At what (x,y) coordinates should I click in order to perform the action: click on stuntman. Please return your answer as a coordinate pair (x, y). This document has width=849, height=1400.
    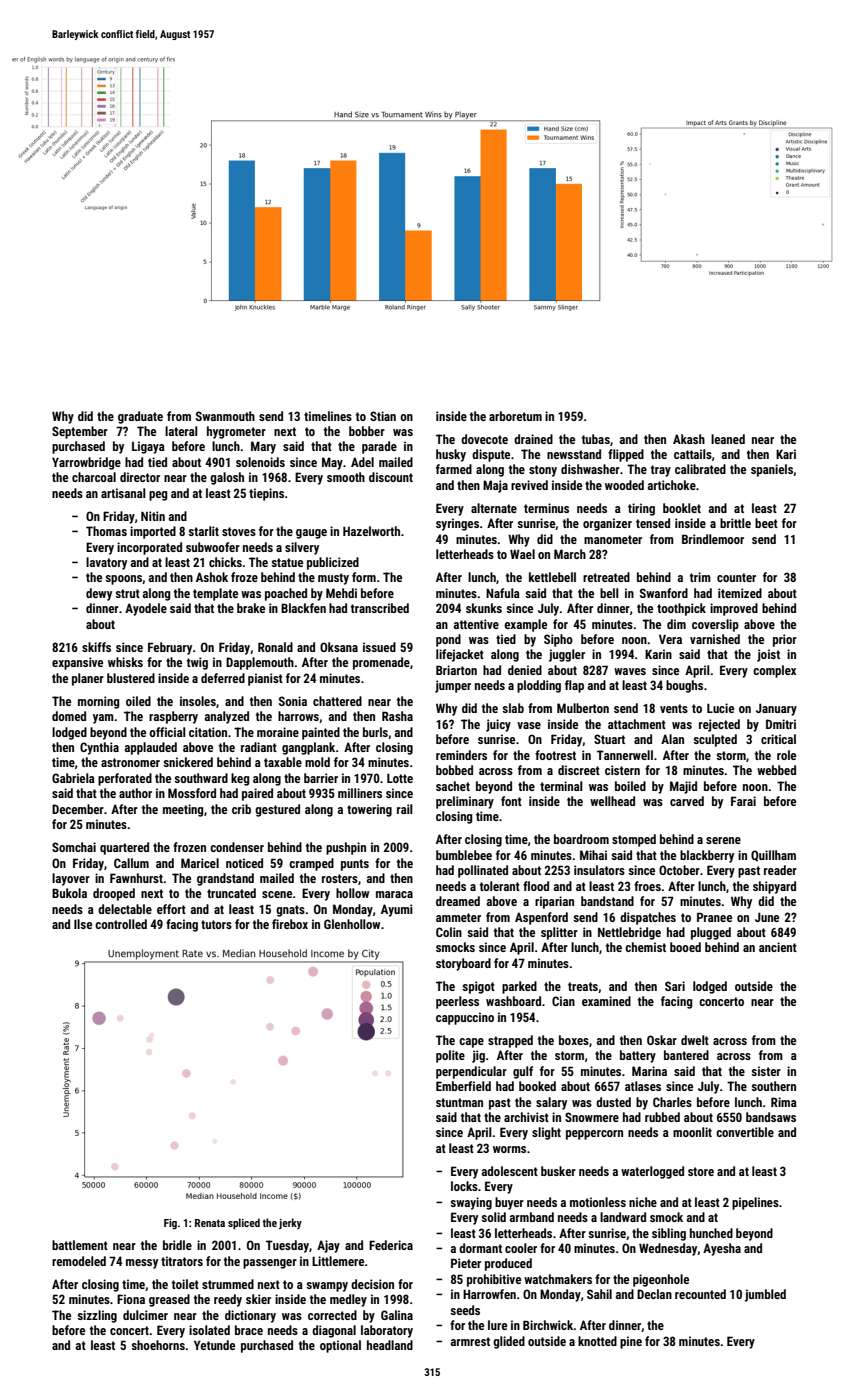
    Looking at the image, I should click on (459, 1102).
